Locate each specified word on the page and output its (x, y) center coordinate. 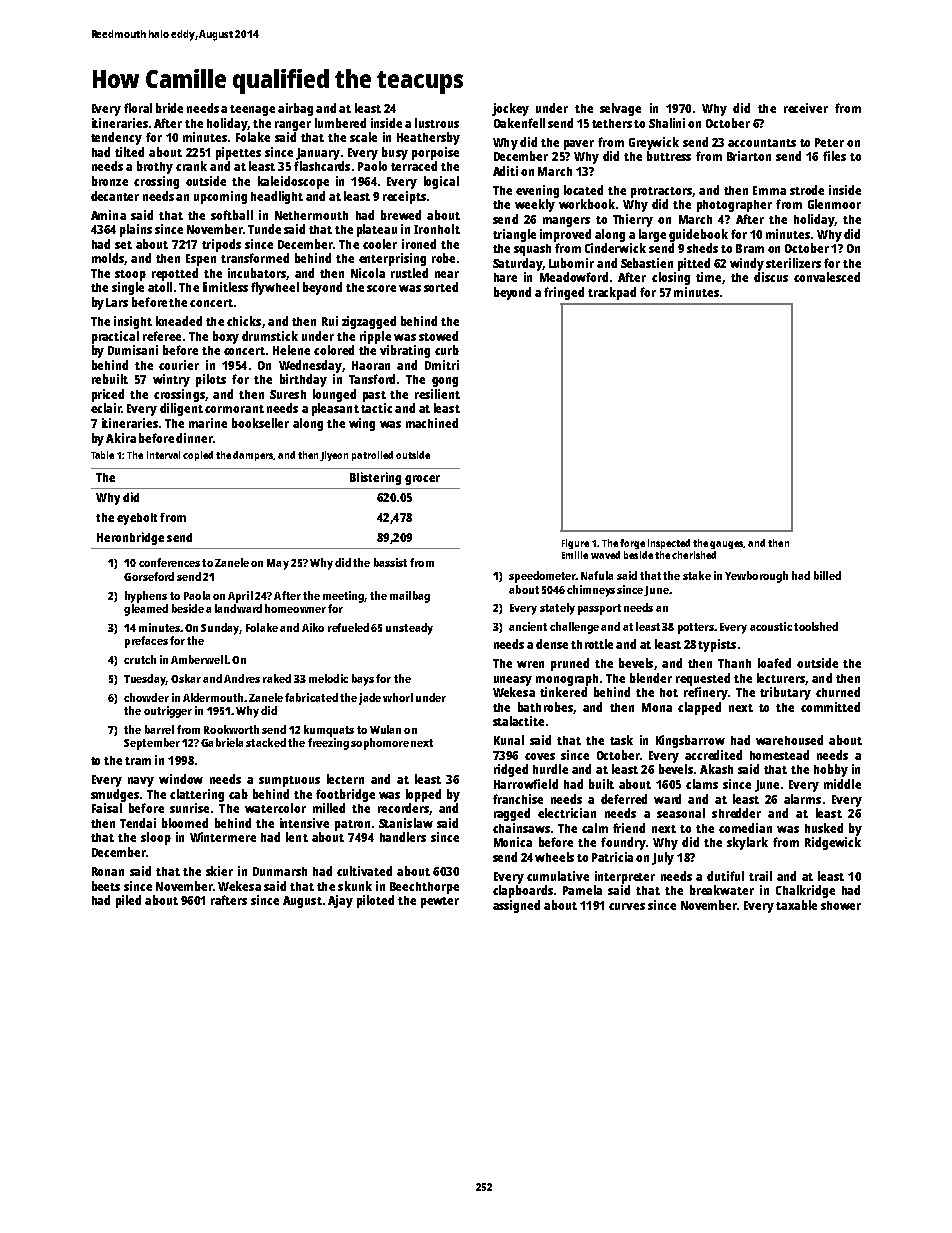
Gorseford (149, 576)
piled (128, 901)
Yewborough (756, 577)
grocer (422, 480)
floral (138, 108)
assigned (516, 906)
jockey (510, 109)
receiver (806, 108)
